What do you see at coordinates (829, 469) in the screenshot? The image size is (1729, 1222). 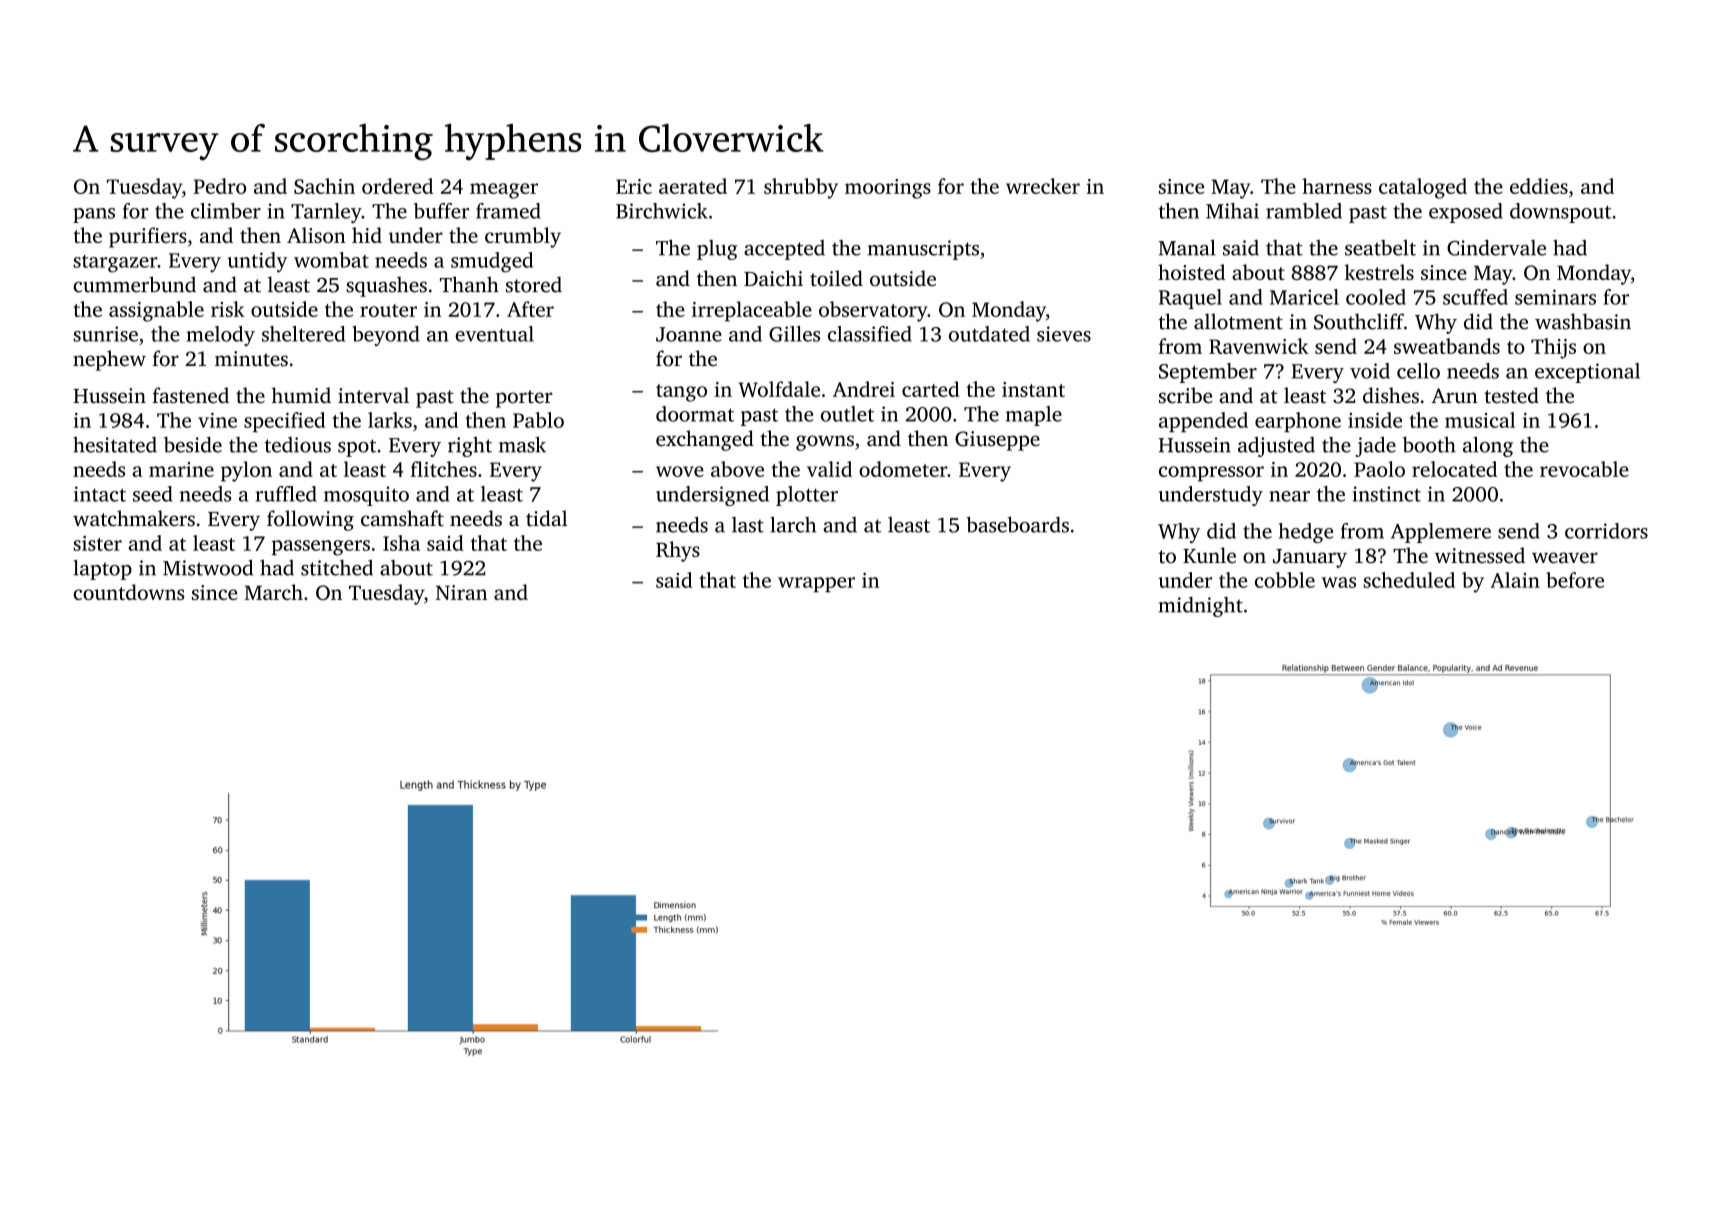 I see `valid` at bounding box center [829, 469].
